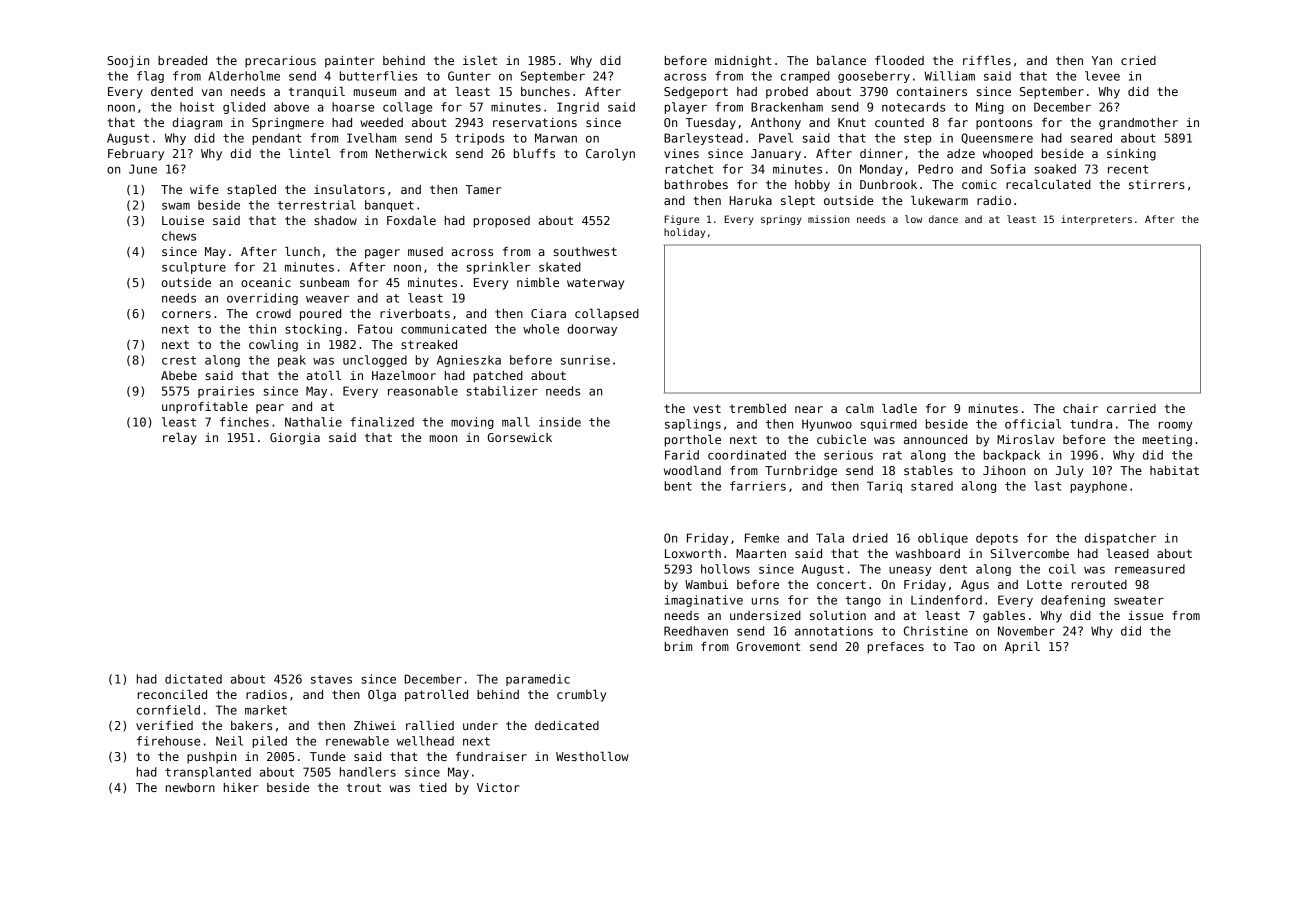 The height and width of the page is (924, 1308). Describe the element at coordinates (382, 422) in the page. I see `finalized` at that location.
